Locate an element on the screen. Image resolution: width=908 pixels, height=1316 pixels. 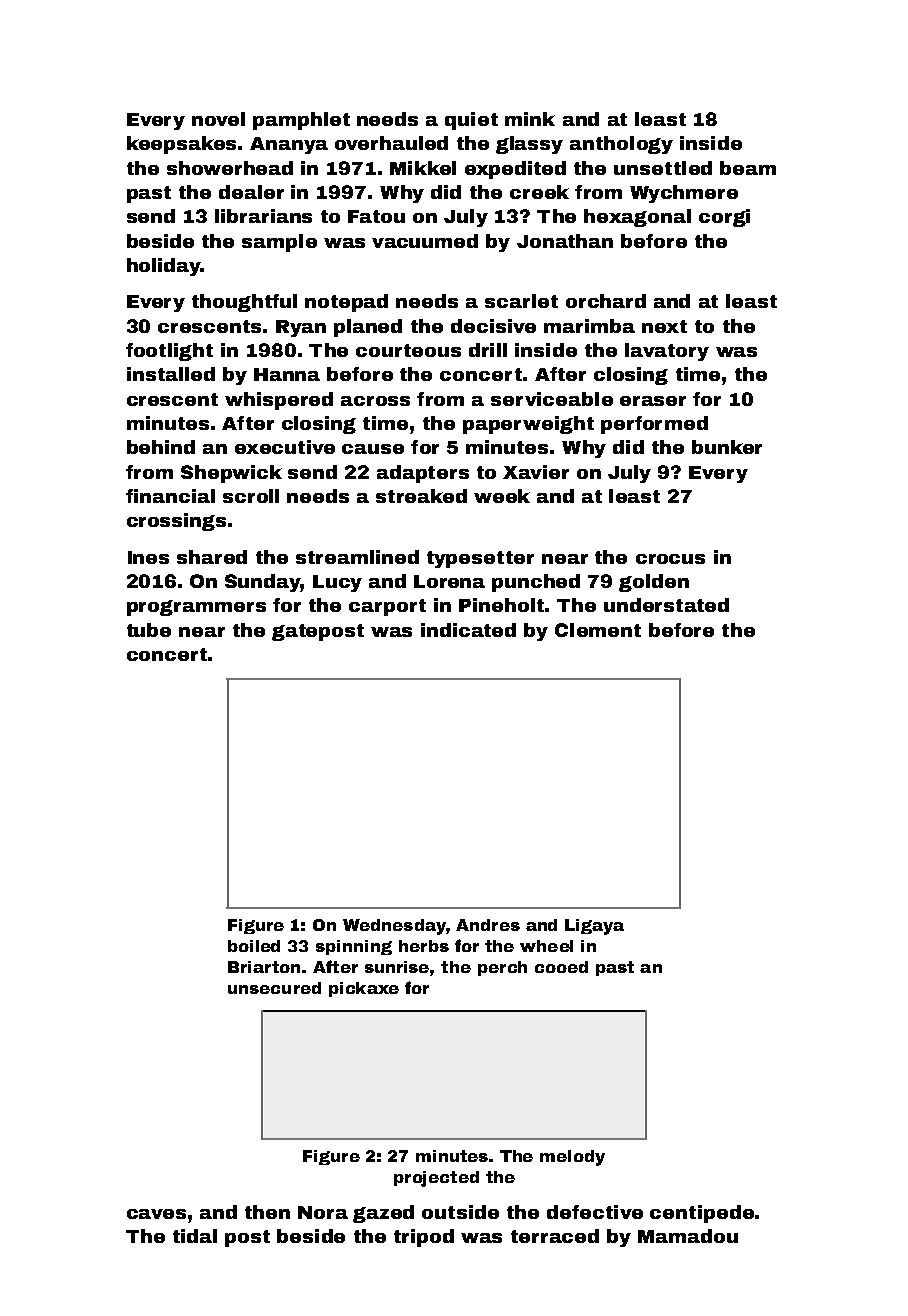
bunker is located at coordinates (727, 447).
